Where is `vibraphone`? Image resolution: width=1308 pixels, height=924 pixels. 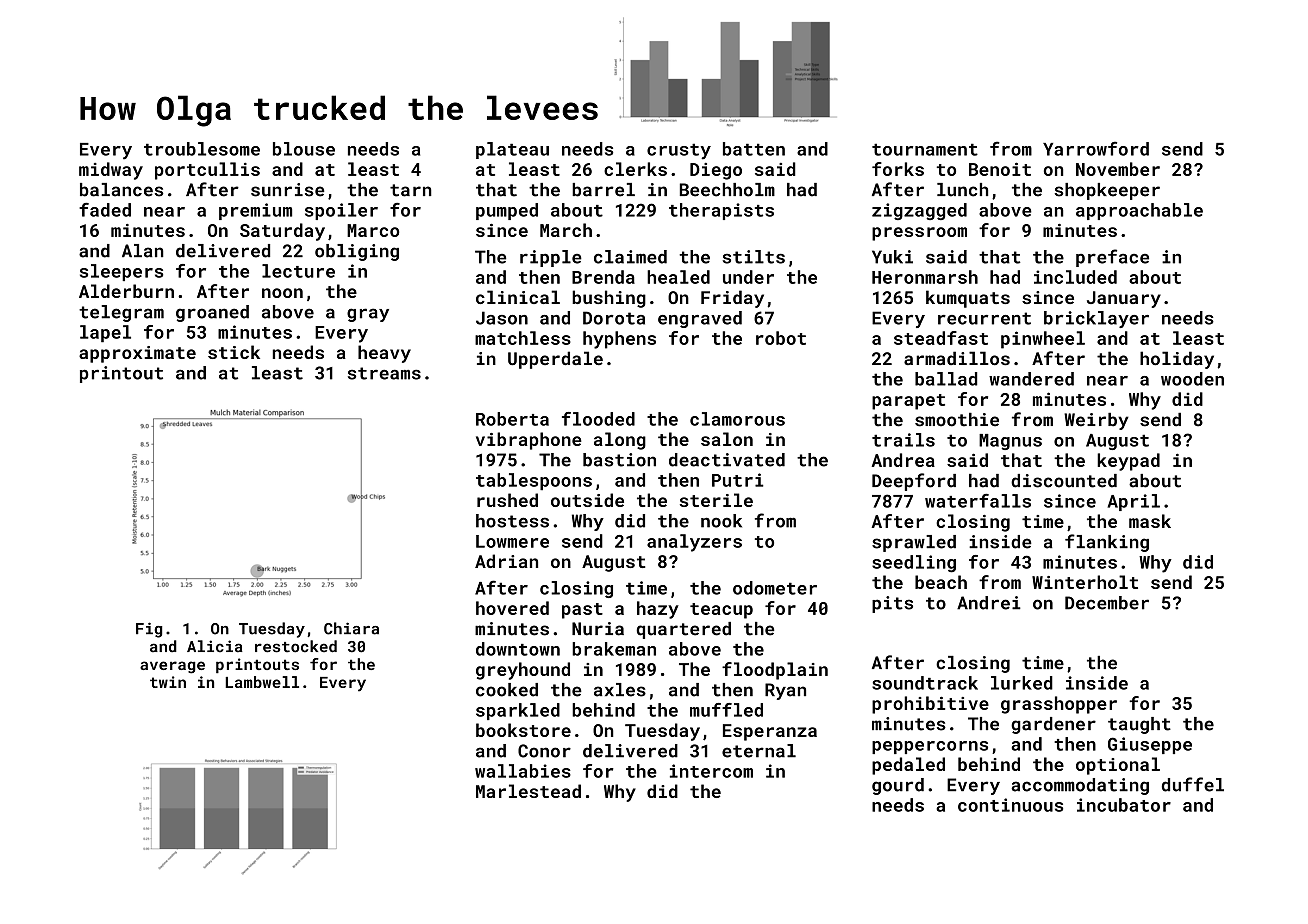
vibraphone is located at coordinates (529, 441).
